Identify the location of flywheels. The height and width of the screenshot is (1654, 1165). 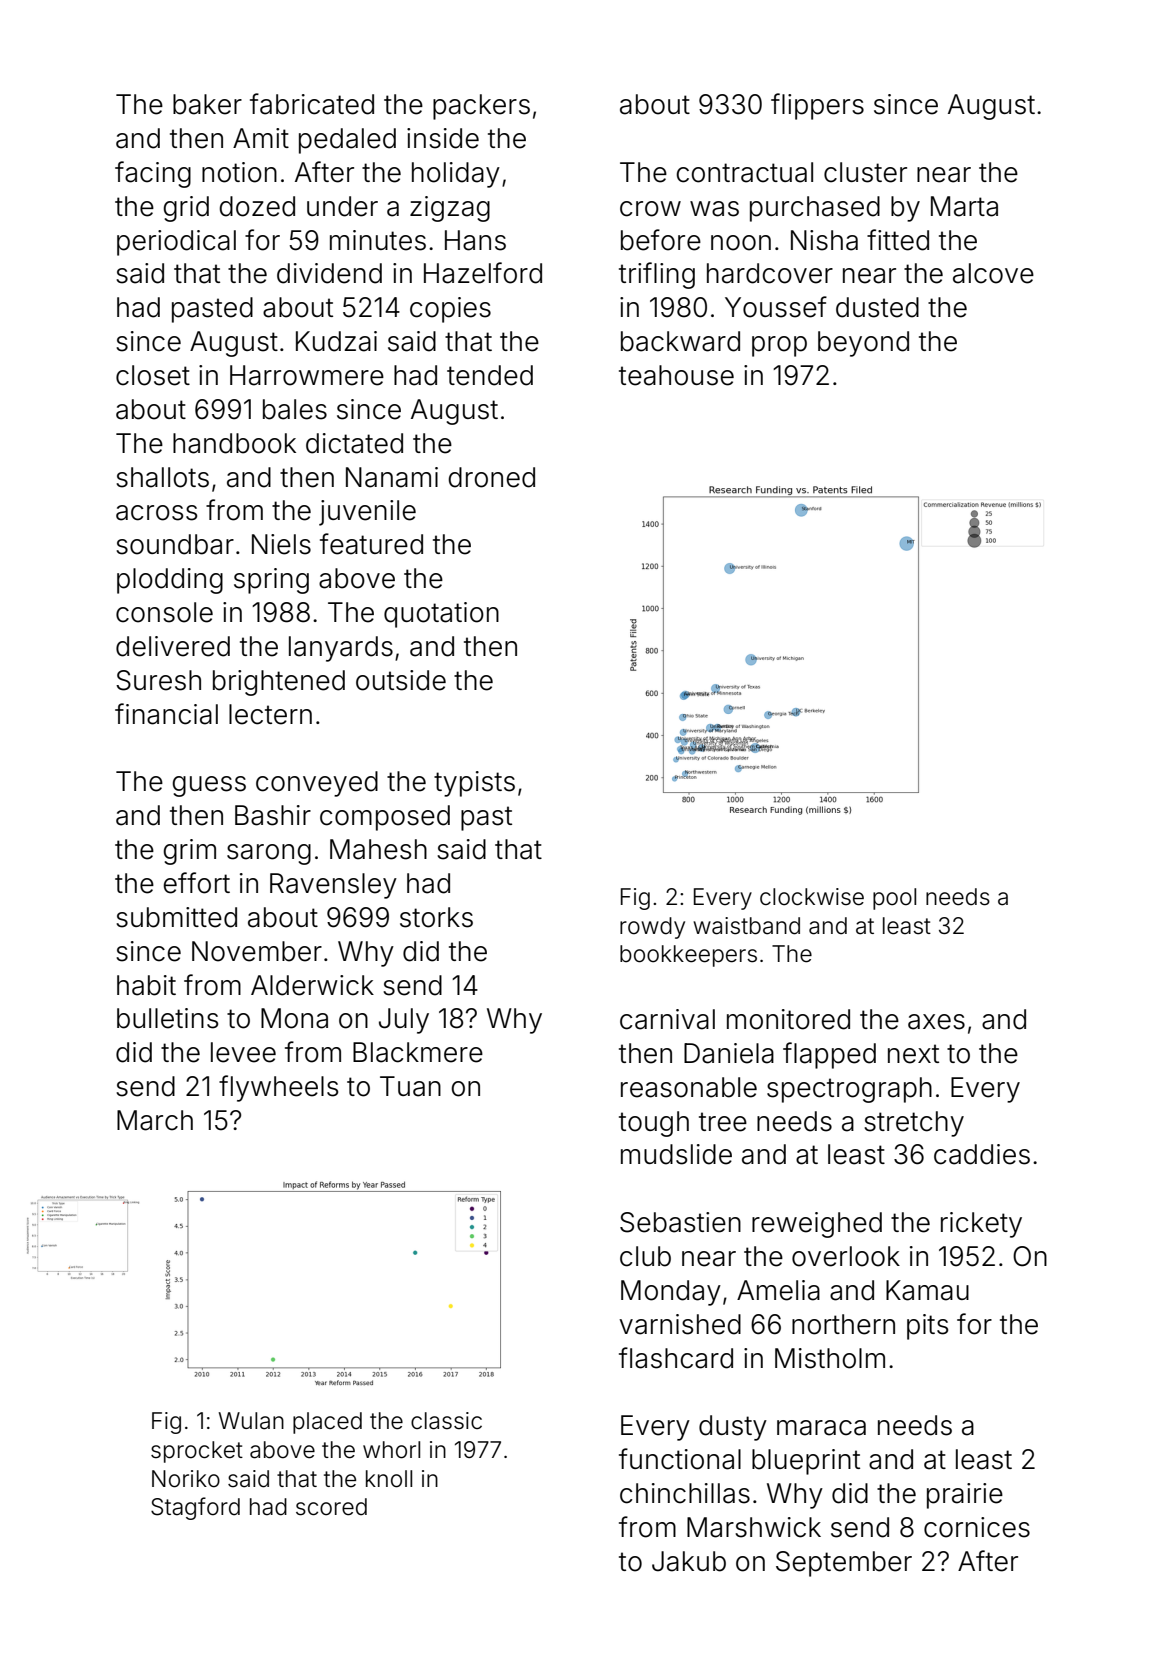
(278, 1088).
